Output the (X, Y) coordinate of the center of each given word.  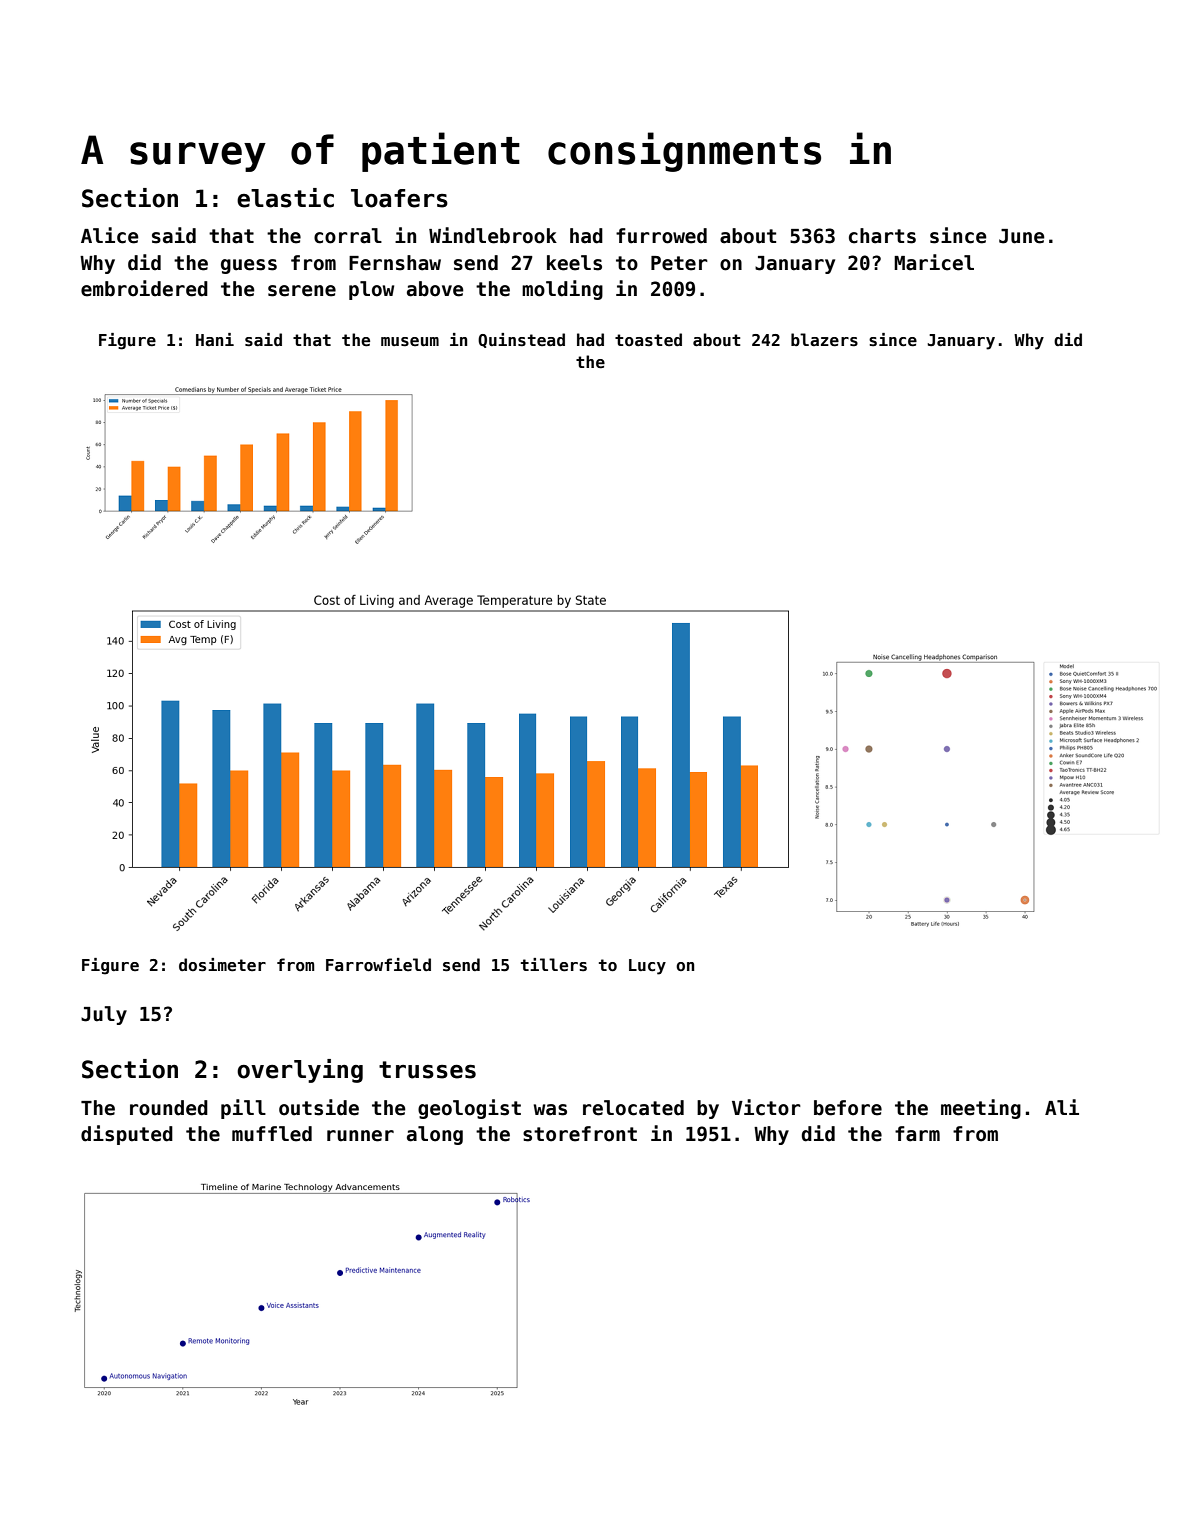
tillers (554, 965)
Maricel (934, 262)
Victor (766, 1107)
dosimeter (222, 965)
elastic (285, 198)
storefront (580, 1134)
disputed (127, 1135)
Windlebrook (493, 235)
